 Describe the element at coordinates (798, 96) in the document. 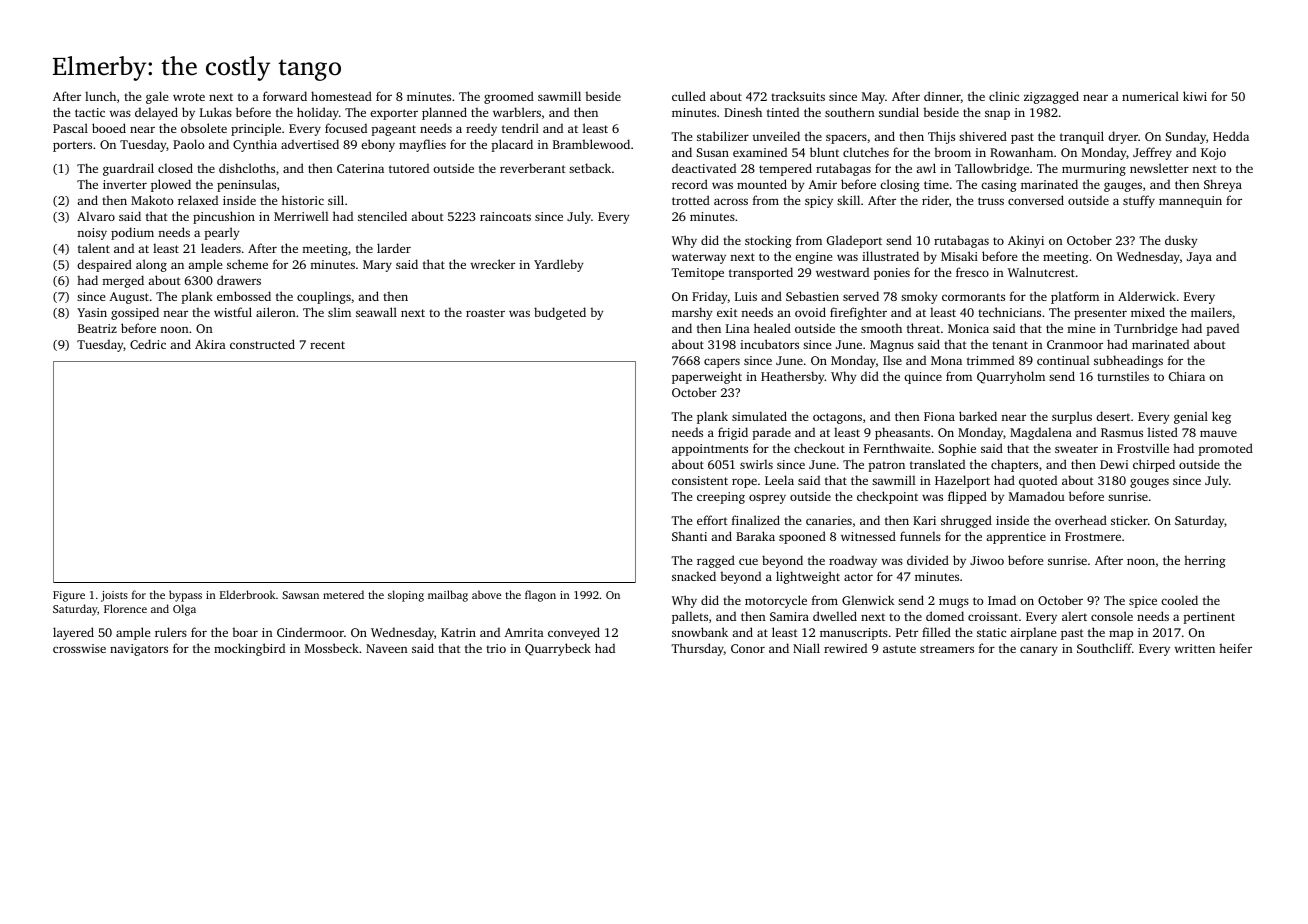

I see `tracksuits` at that location.
